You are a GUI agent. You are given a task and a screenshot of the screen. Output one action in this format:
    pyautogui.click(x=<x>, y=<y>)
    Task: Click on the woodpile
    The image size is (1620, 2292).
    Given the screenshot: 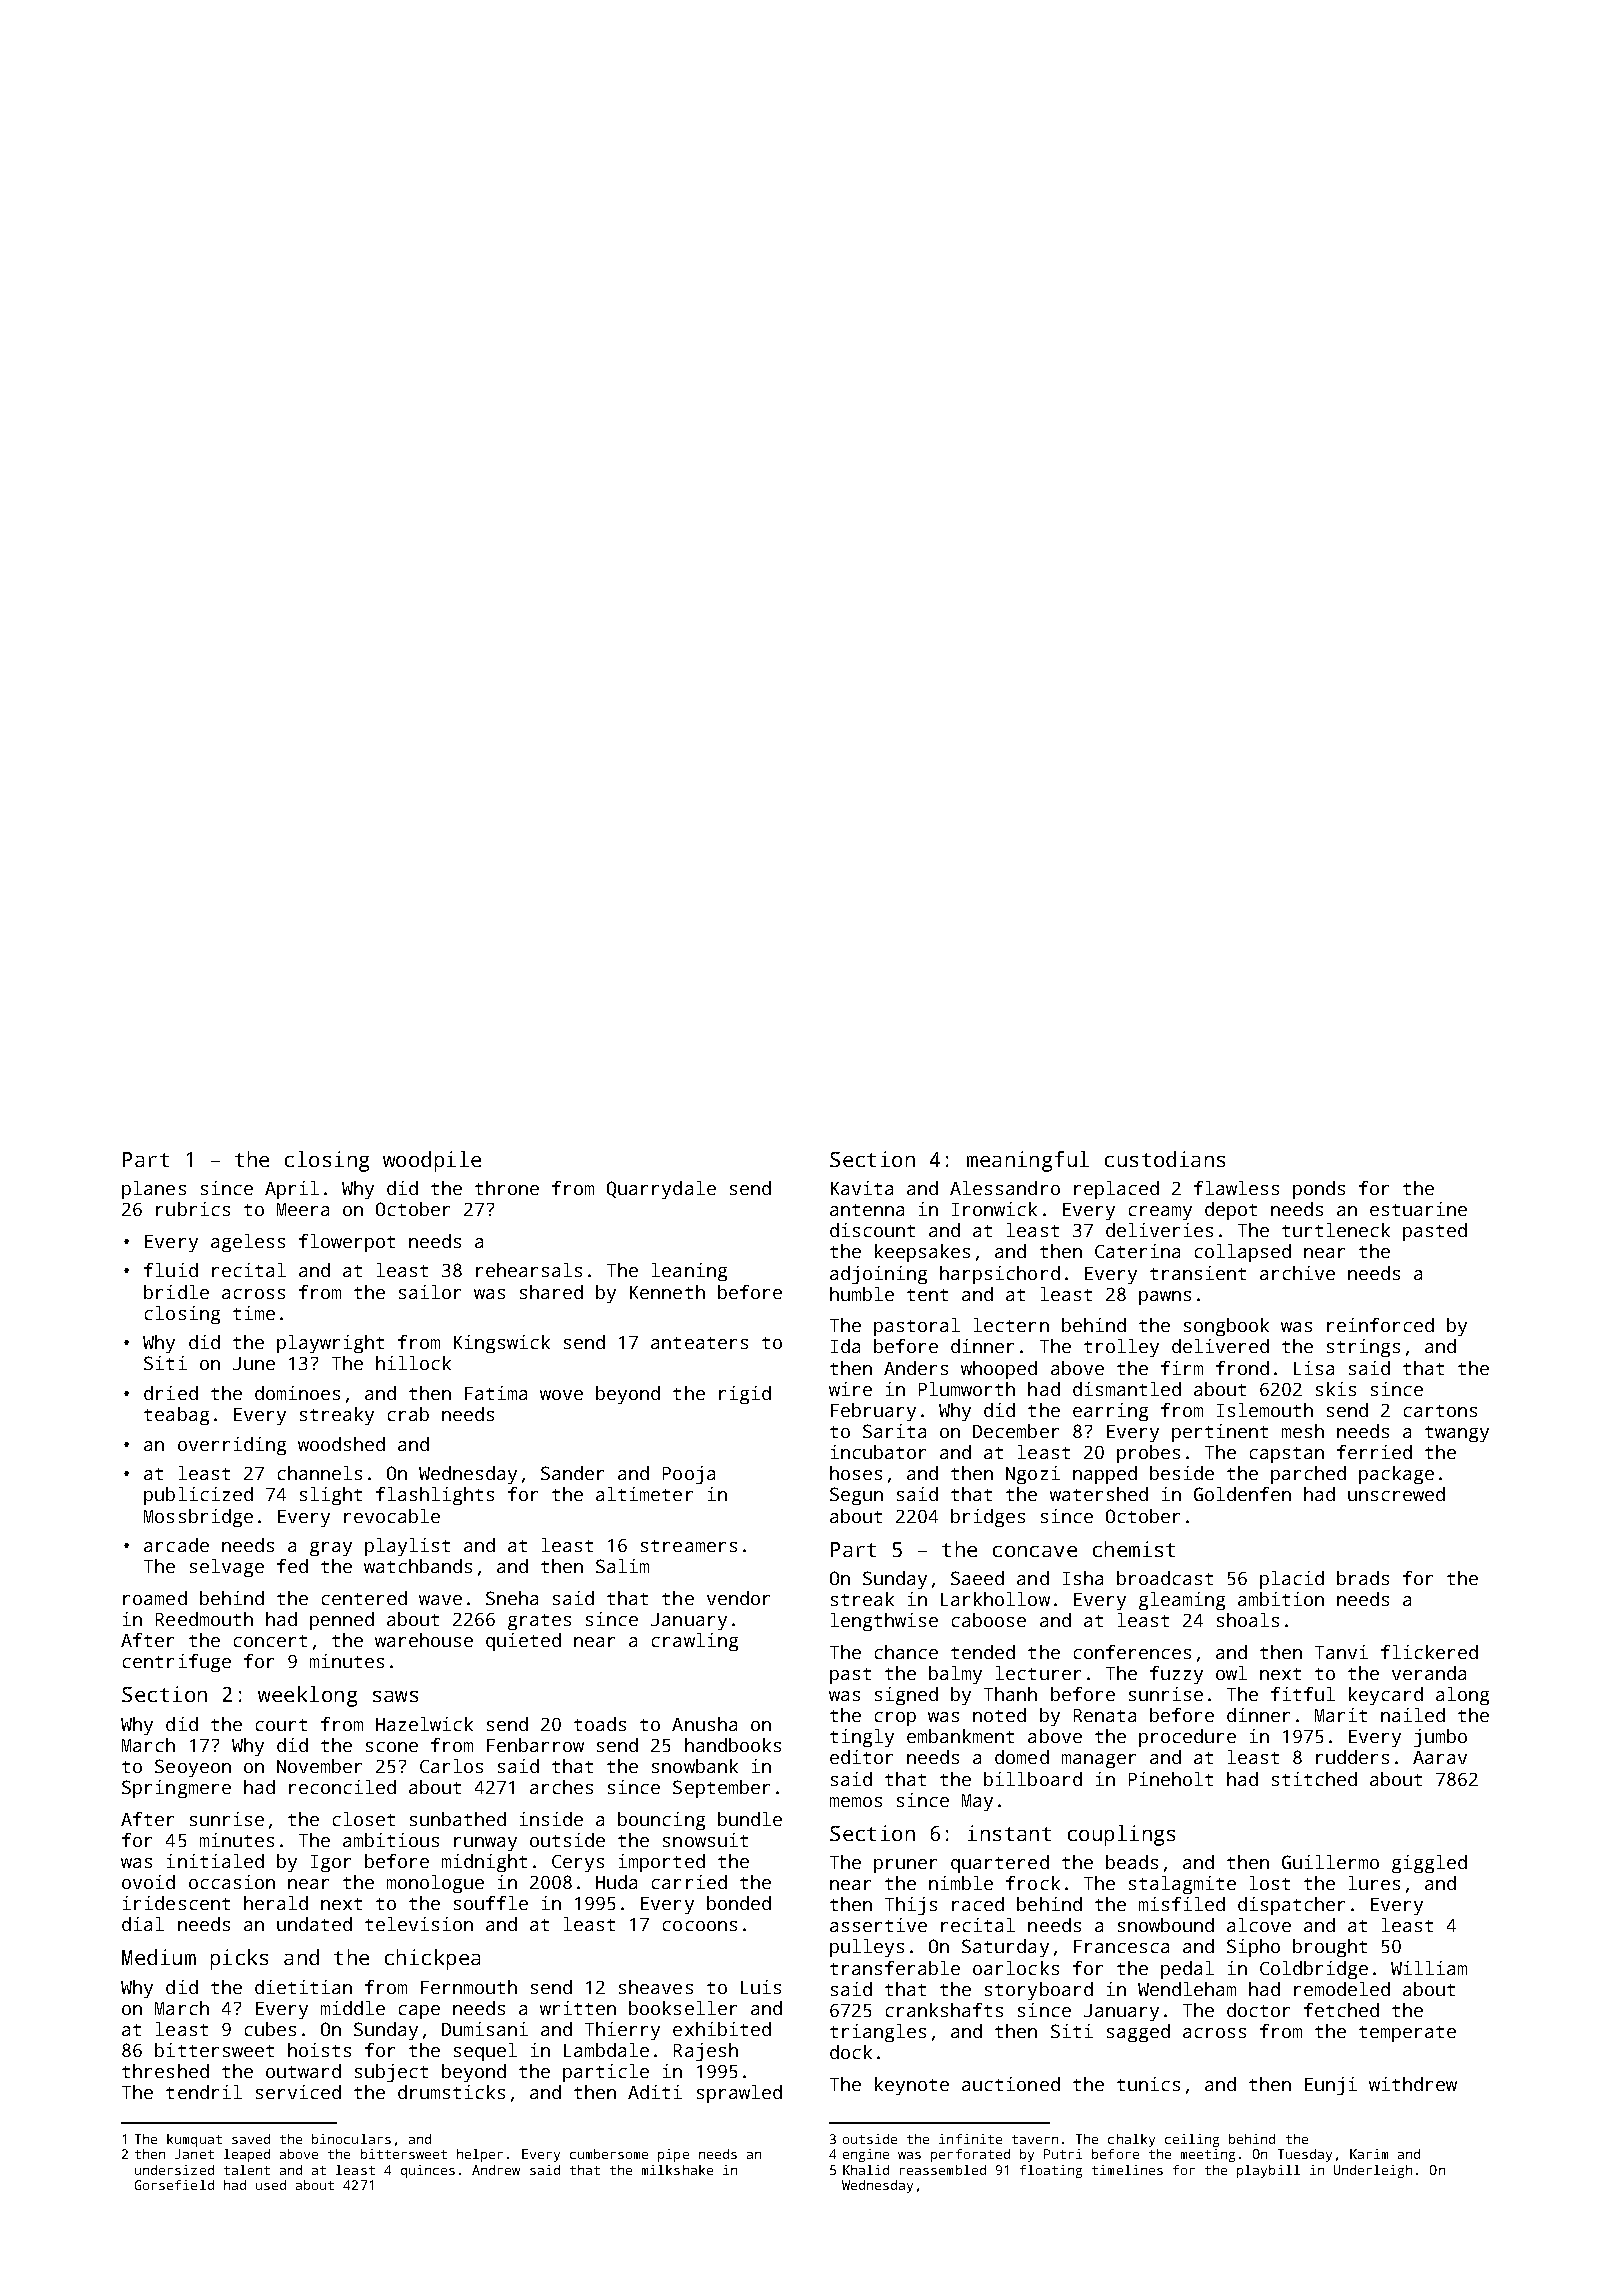 What is the action you would take?
    pyautogui.click(x=432, y=1161)
